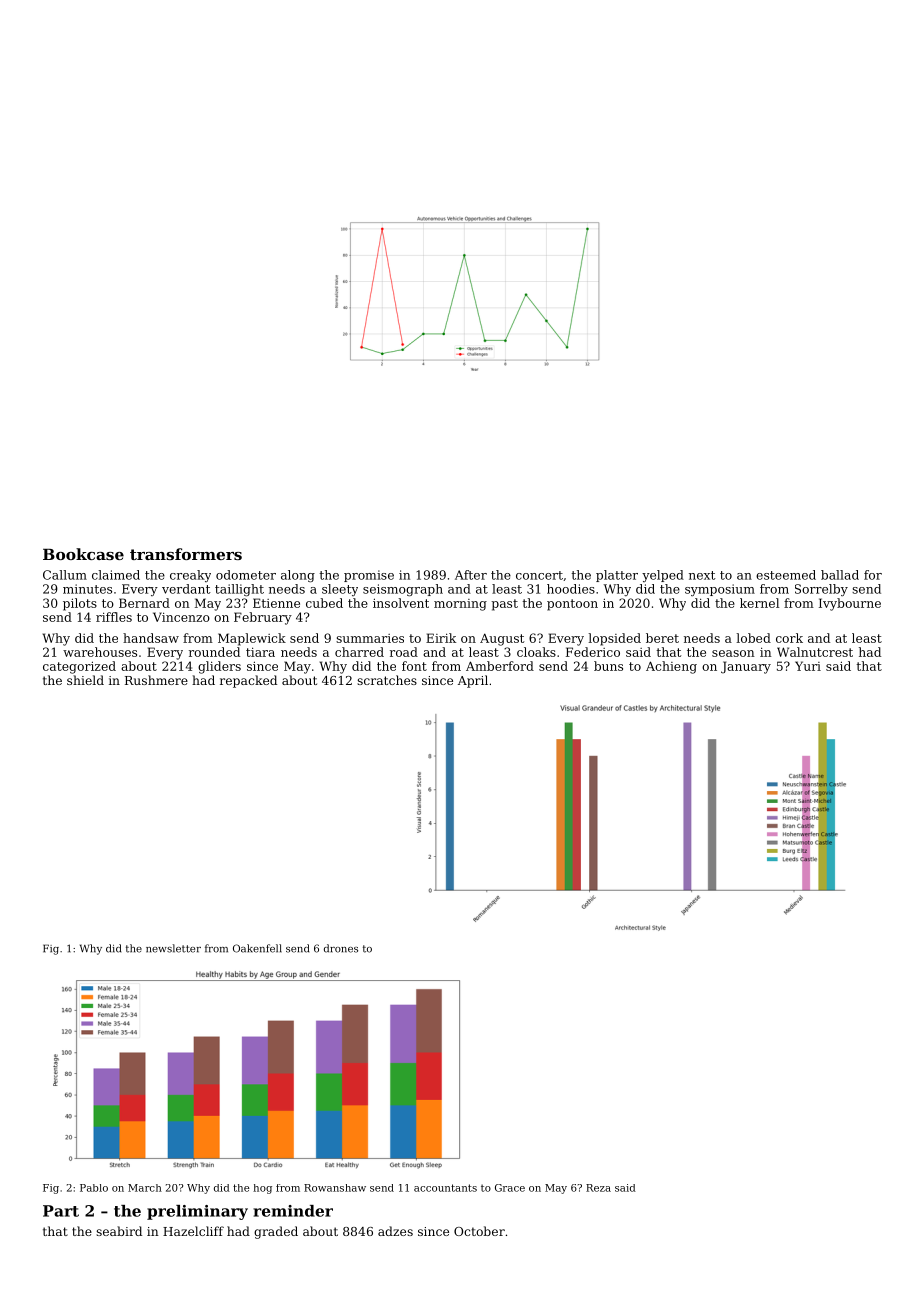 Image resolution: width=924 pixels, height=1308 pixels. I want to click on Achieng, so click(671, 667).
